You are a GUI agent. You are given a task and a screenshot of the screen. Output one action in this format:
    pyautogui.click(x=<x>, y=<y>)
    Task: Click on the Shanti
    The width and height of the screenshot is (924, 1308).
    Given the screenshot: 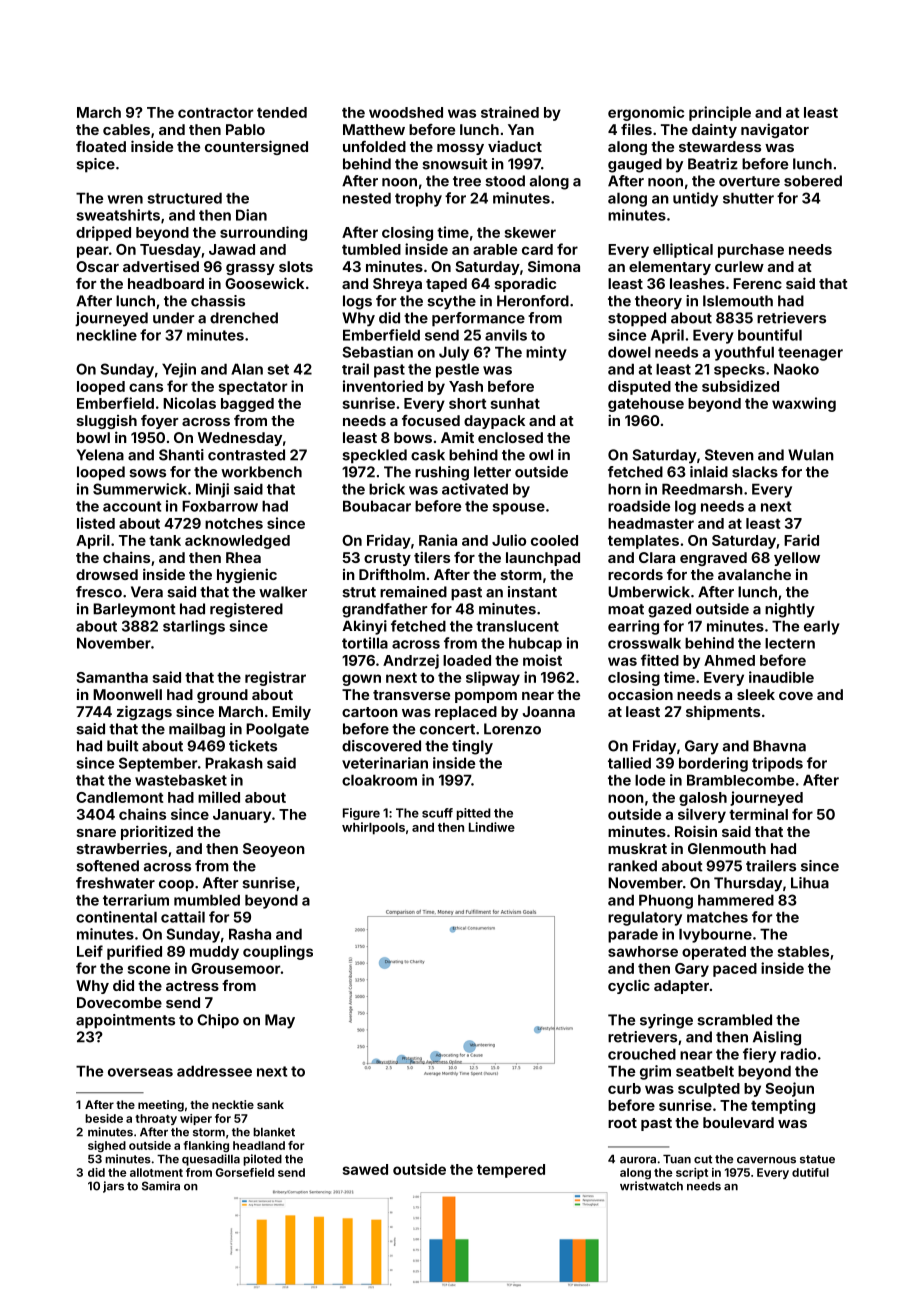 What is the action you would take?
    pyautogui.click(x=181, y=455)
